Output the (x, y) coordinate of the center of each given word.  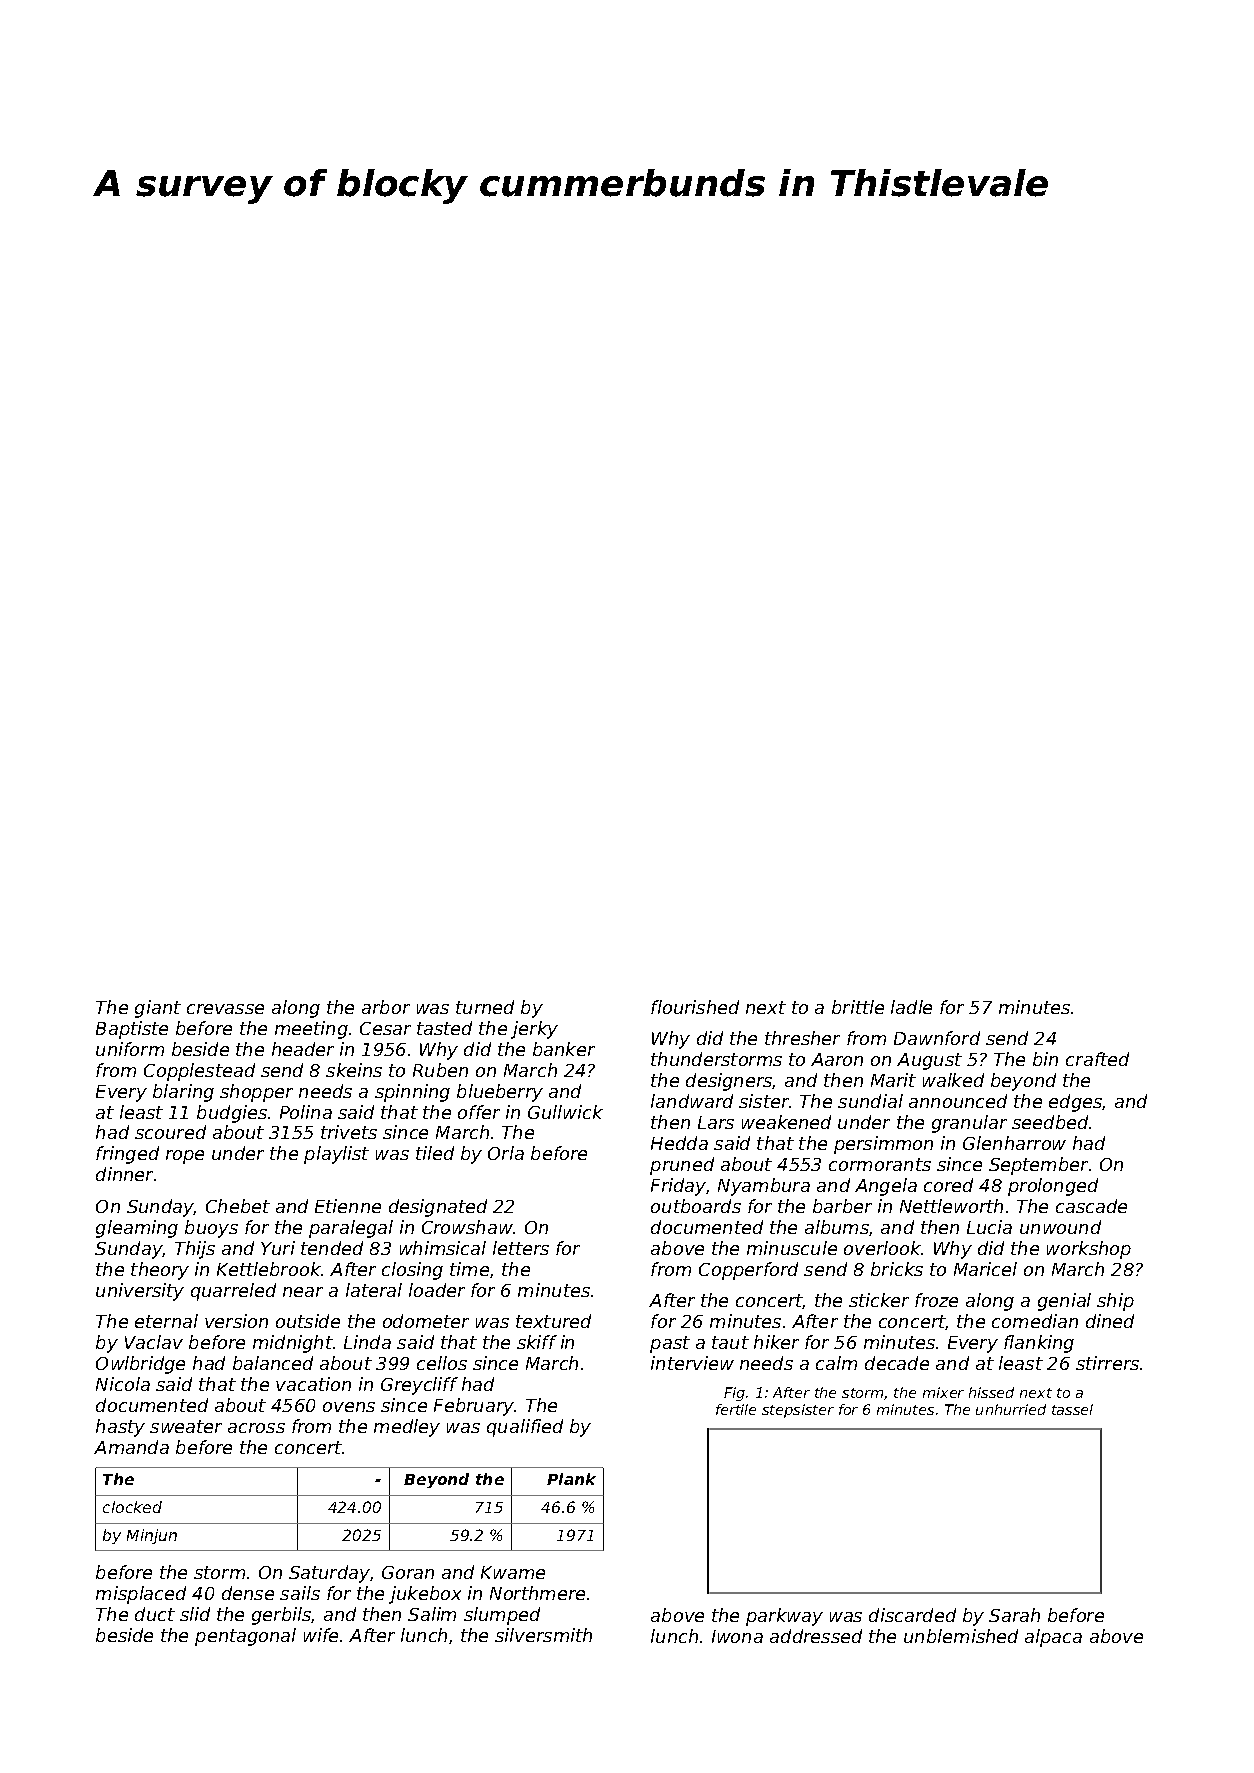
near (303, 1292)
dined (1110, 1321)
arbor (386, 1007)
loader (437, 1290)
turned (485, 1007)
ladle (911, 1007)
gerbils (282, 1616)
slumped (502, 1616)
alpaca (1053, 1638)
